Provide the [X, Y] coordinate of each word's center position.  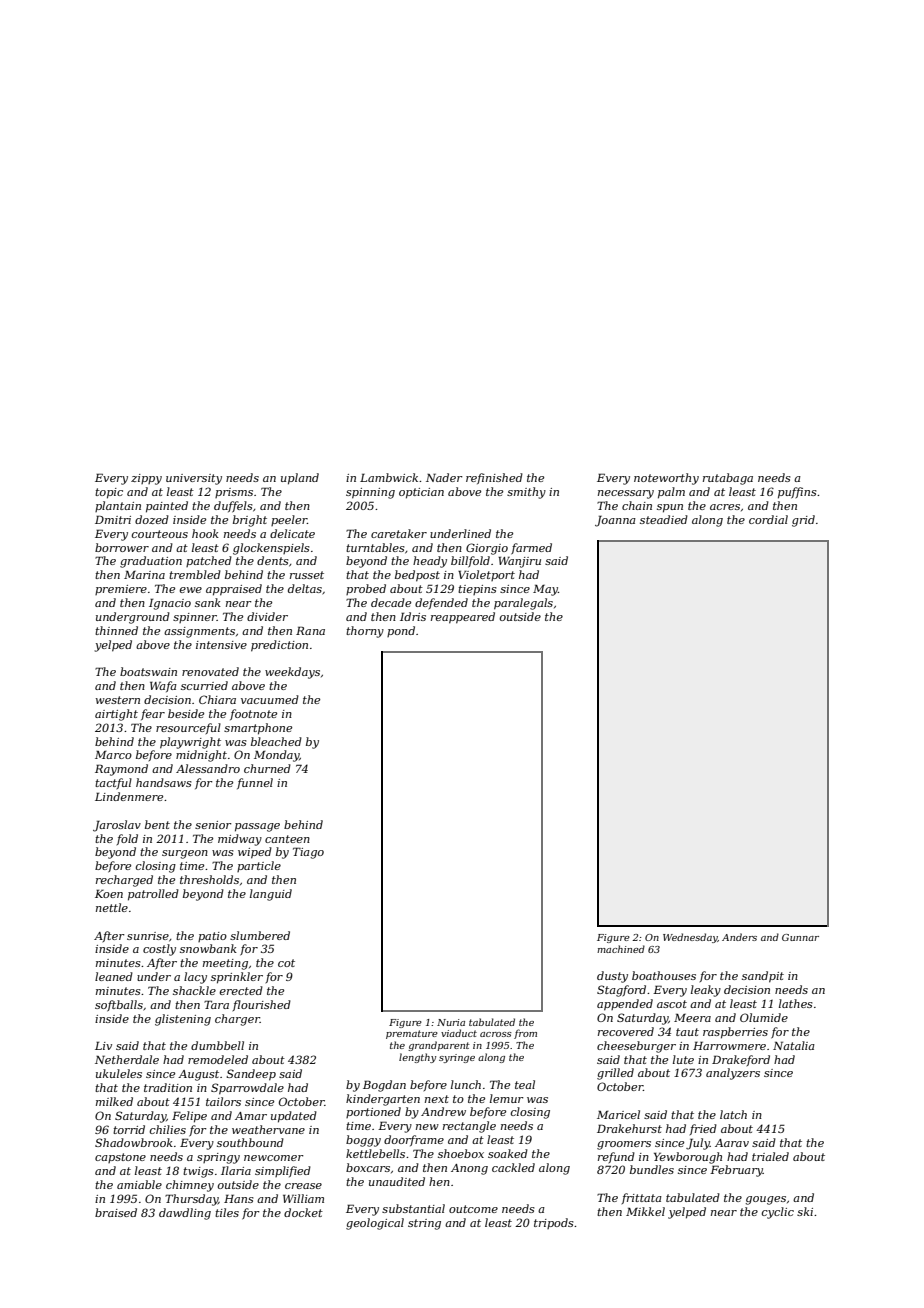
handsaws [164, 782]
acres [725, 507]
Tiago [308, 853]
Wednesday [690, 938]
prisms [234, 493]
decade [391, 602]
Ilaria [236, 1170]
